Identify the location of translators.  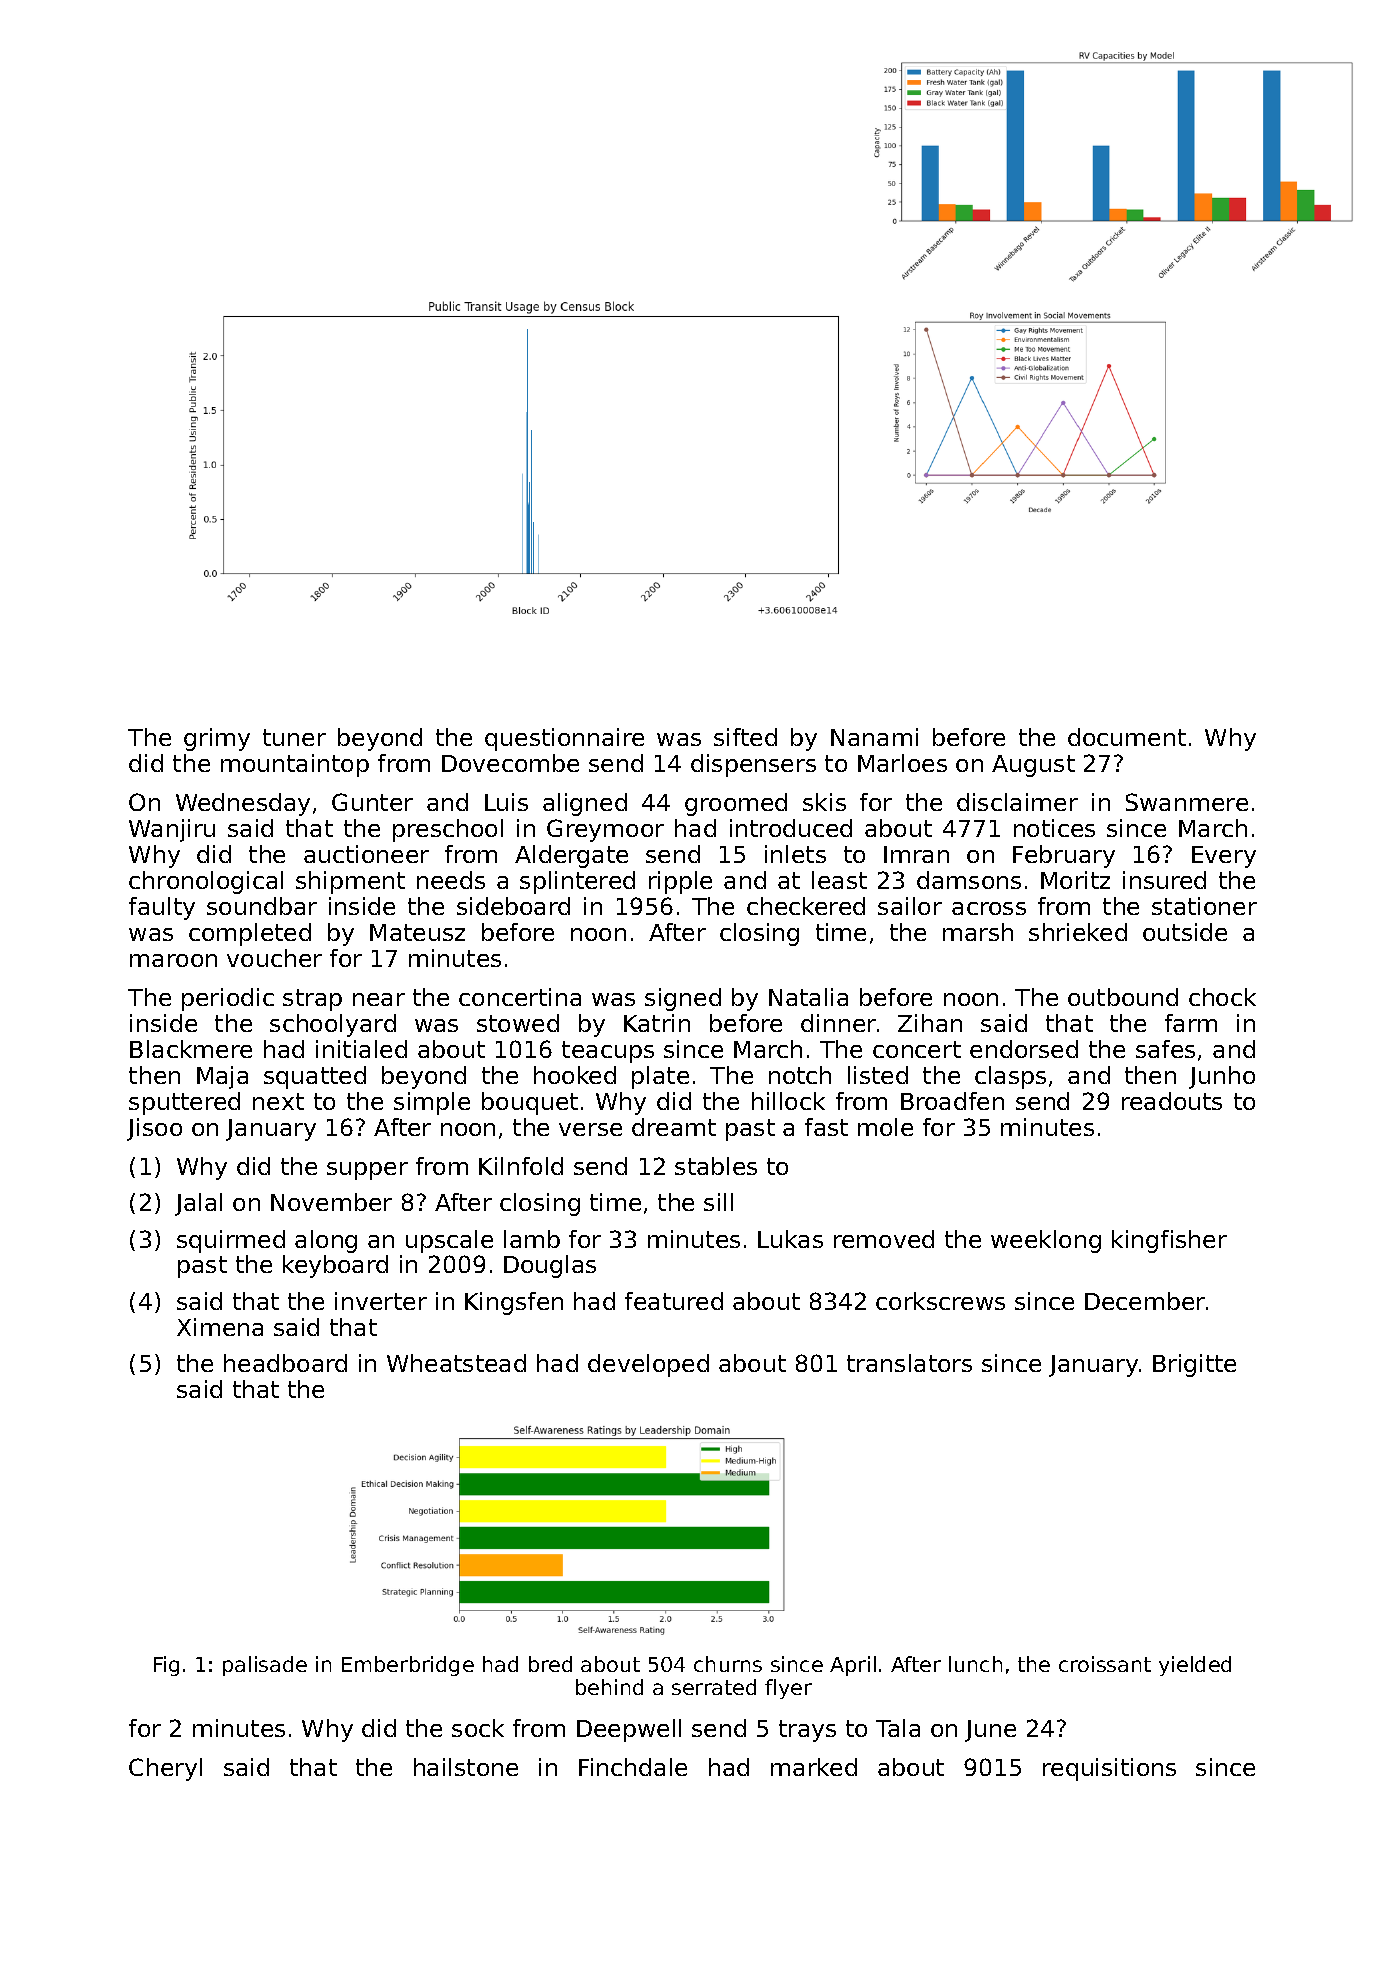
(909, 1363).
